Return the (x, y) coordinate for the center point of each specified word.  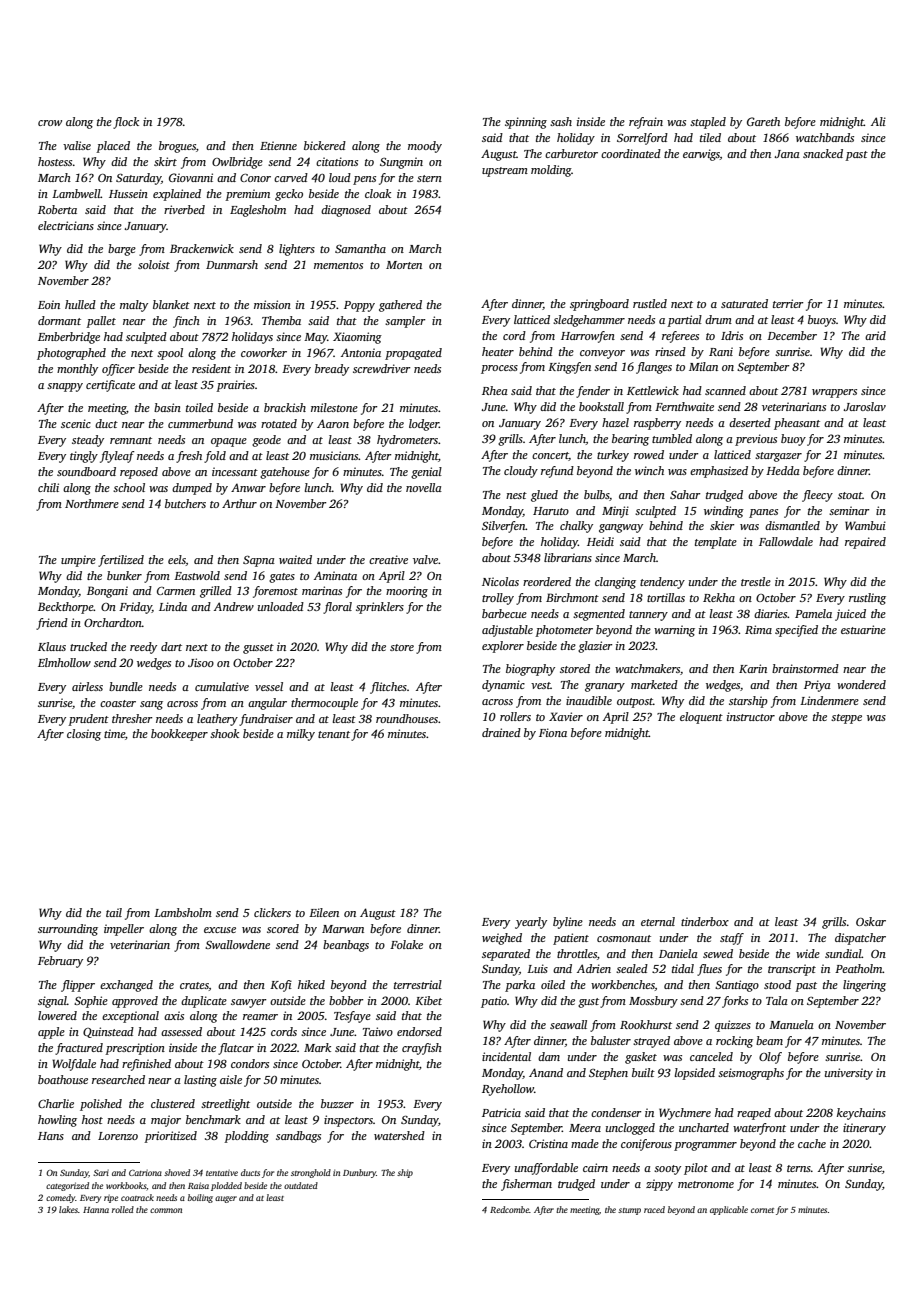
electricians (66, 225)
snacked (823, 153)
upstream (505, 172)
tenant (334, 734)
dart (171, 646)
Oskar (871, 921)
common (166, 1210)
